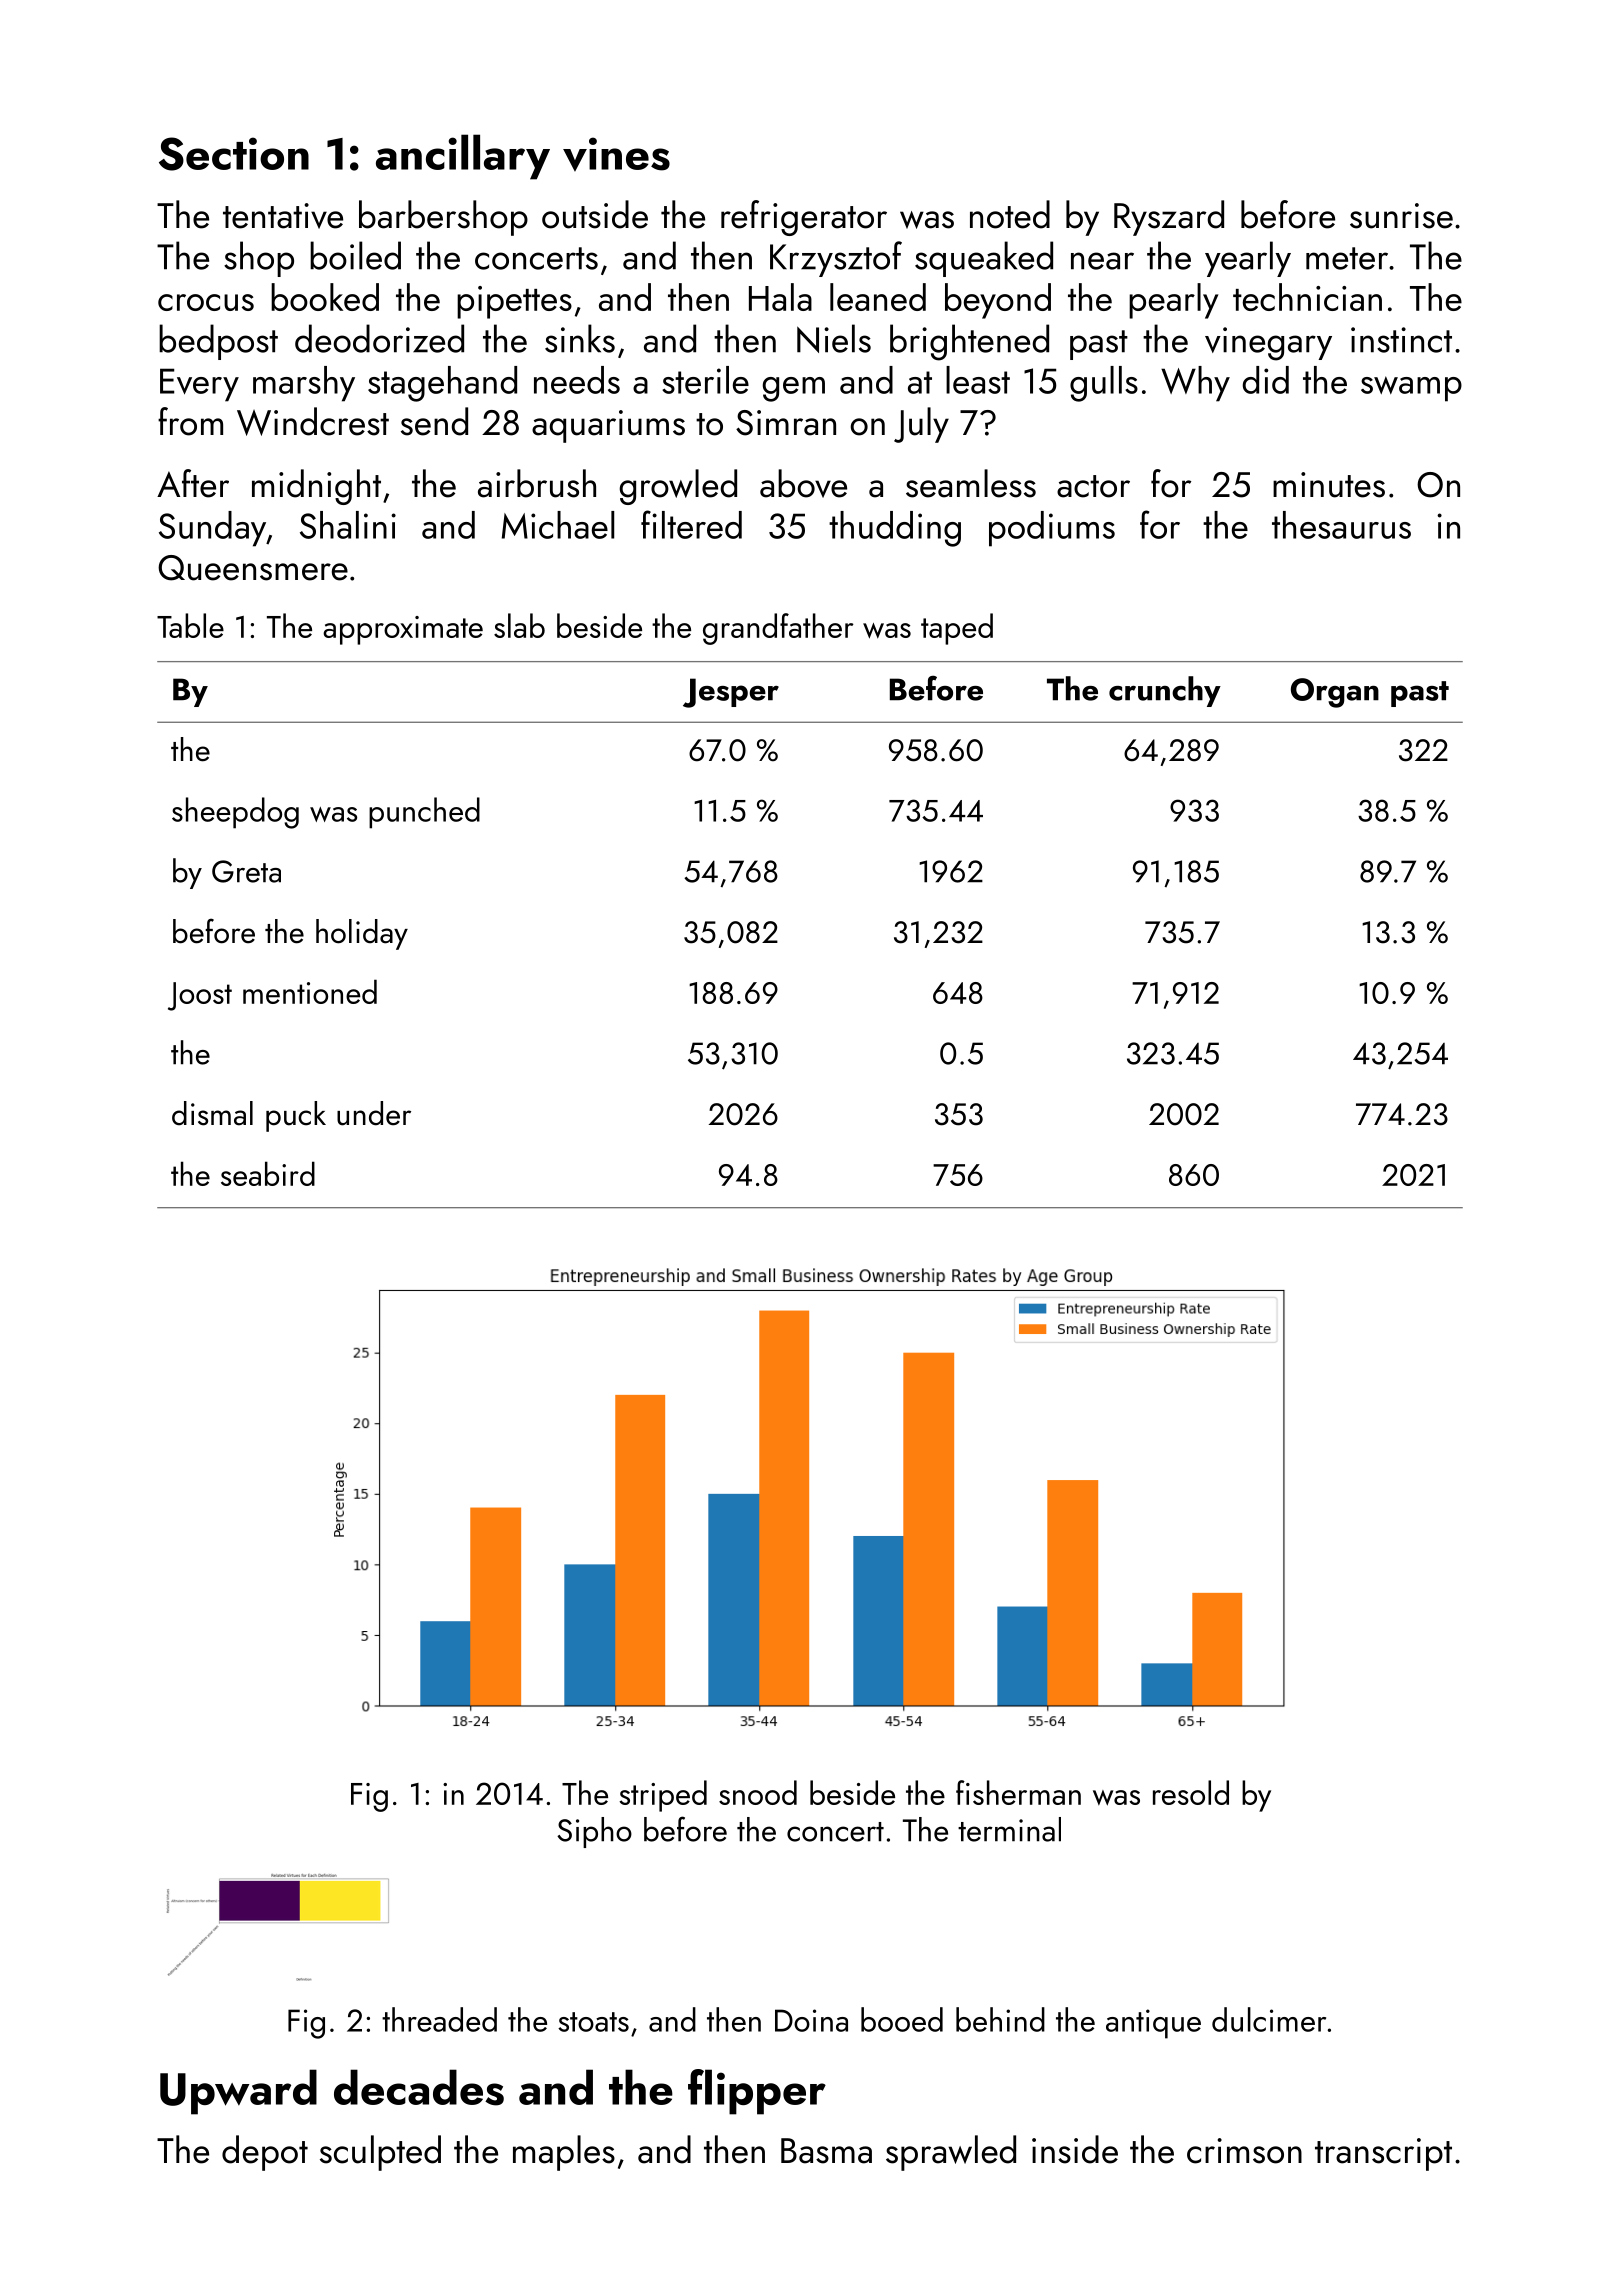 The width and height of the page is (1620, 2292). Describe the element at coordinates (304, 384) in the page. I see `marshy` at that location.
